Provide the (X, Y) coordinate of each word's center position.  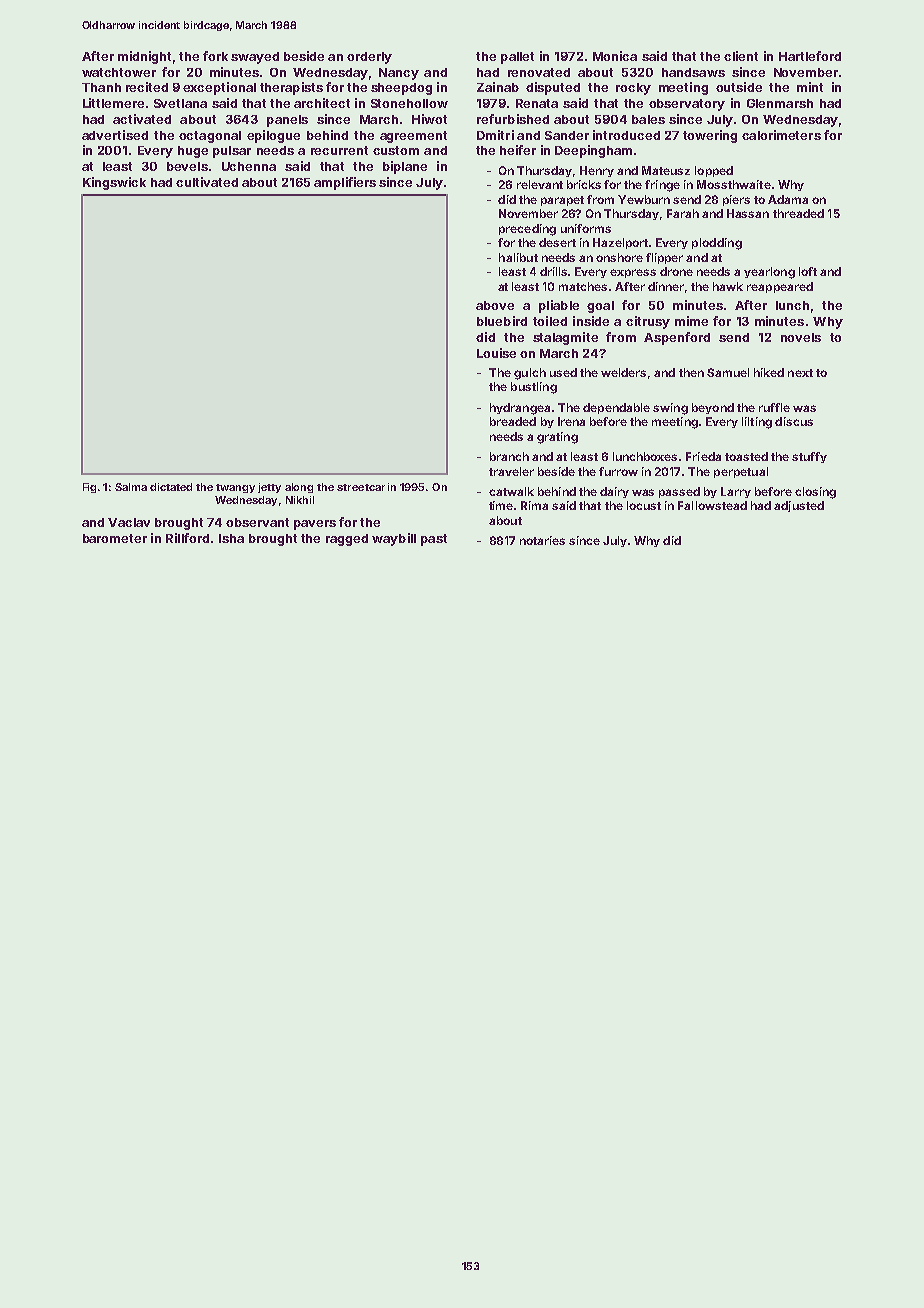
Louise (496, 353)
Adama (788, 199)
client (741, 56)
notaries (542, 540)
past (434, 540)
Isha (231, 538)
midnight (144, 57)
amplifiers (345, 183)
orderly (369, 58)
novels (801, 337)
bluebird (502, 321)
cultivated (207, 182)
